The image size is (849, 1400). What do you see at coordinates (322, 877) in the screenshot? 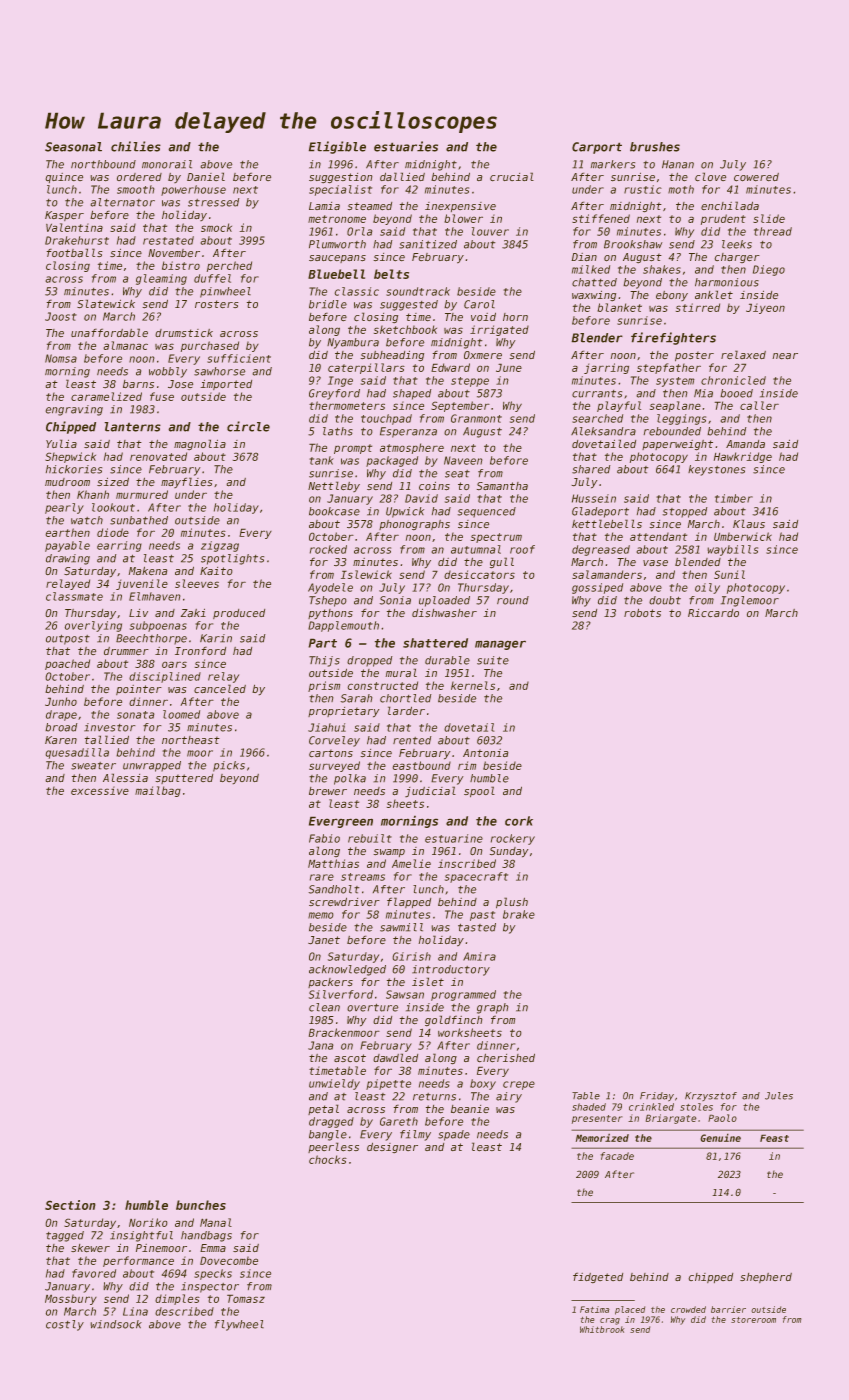
I see `rare` at bounding box center [322, 877].
